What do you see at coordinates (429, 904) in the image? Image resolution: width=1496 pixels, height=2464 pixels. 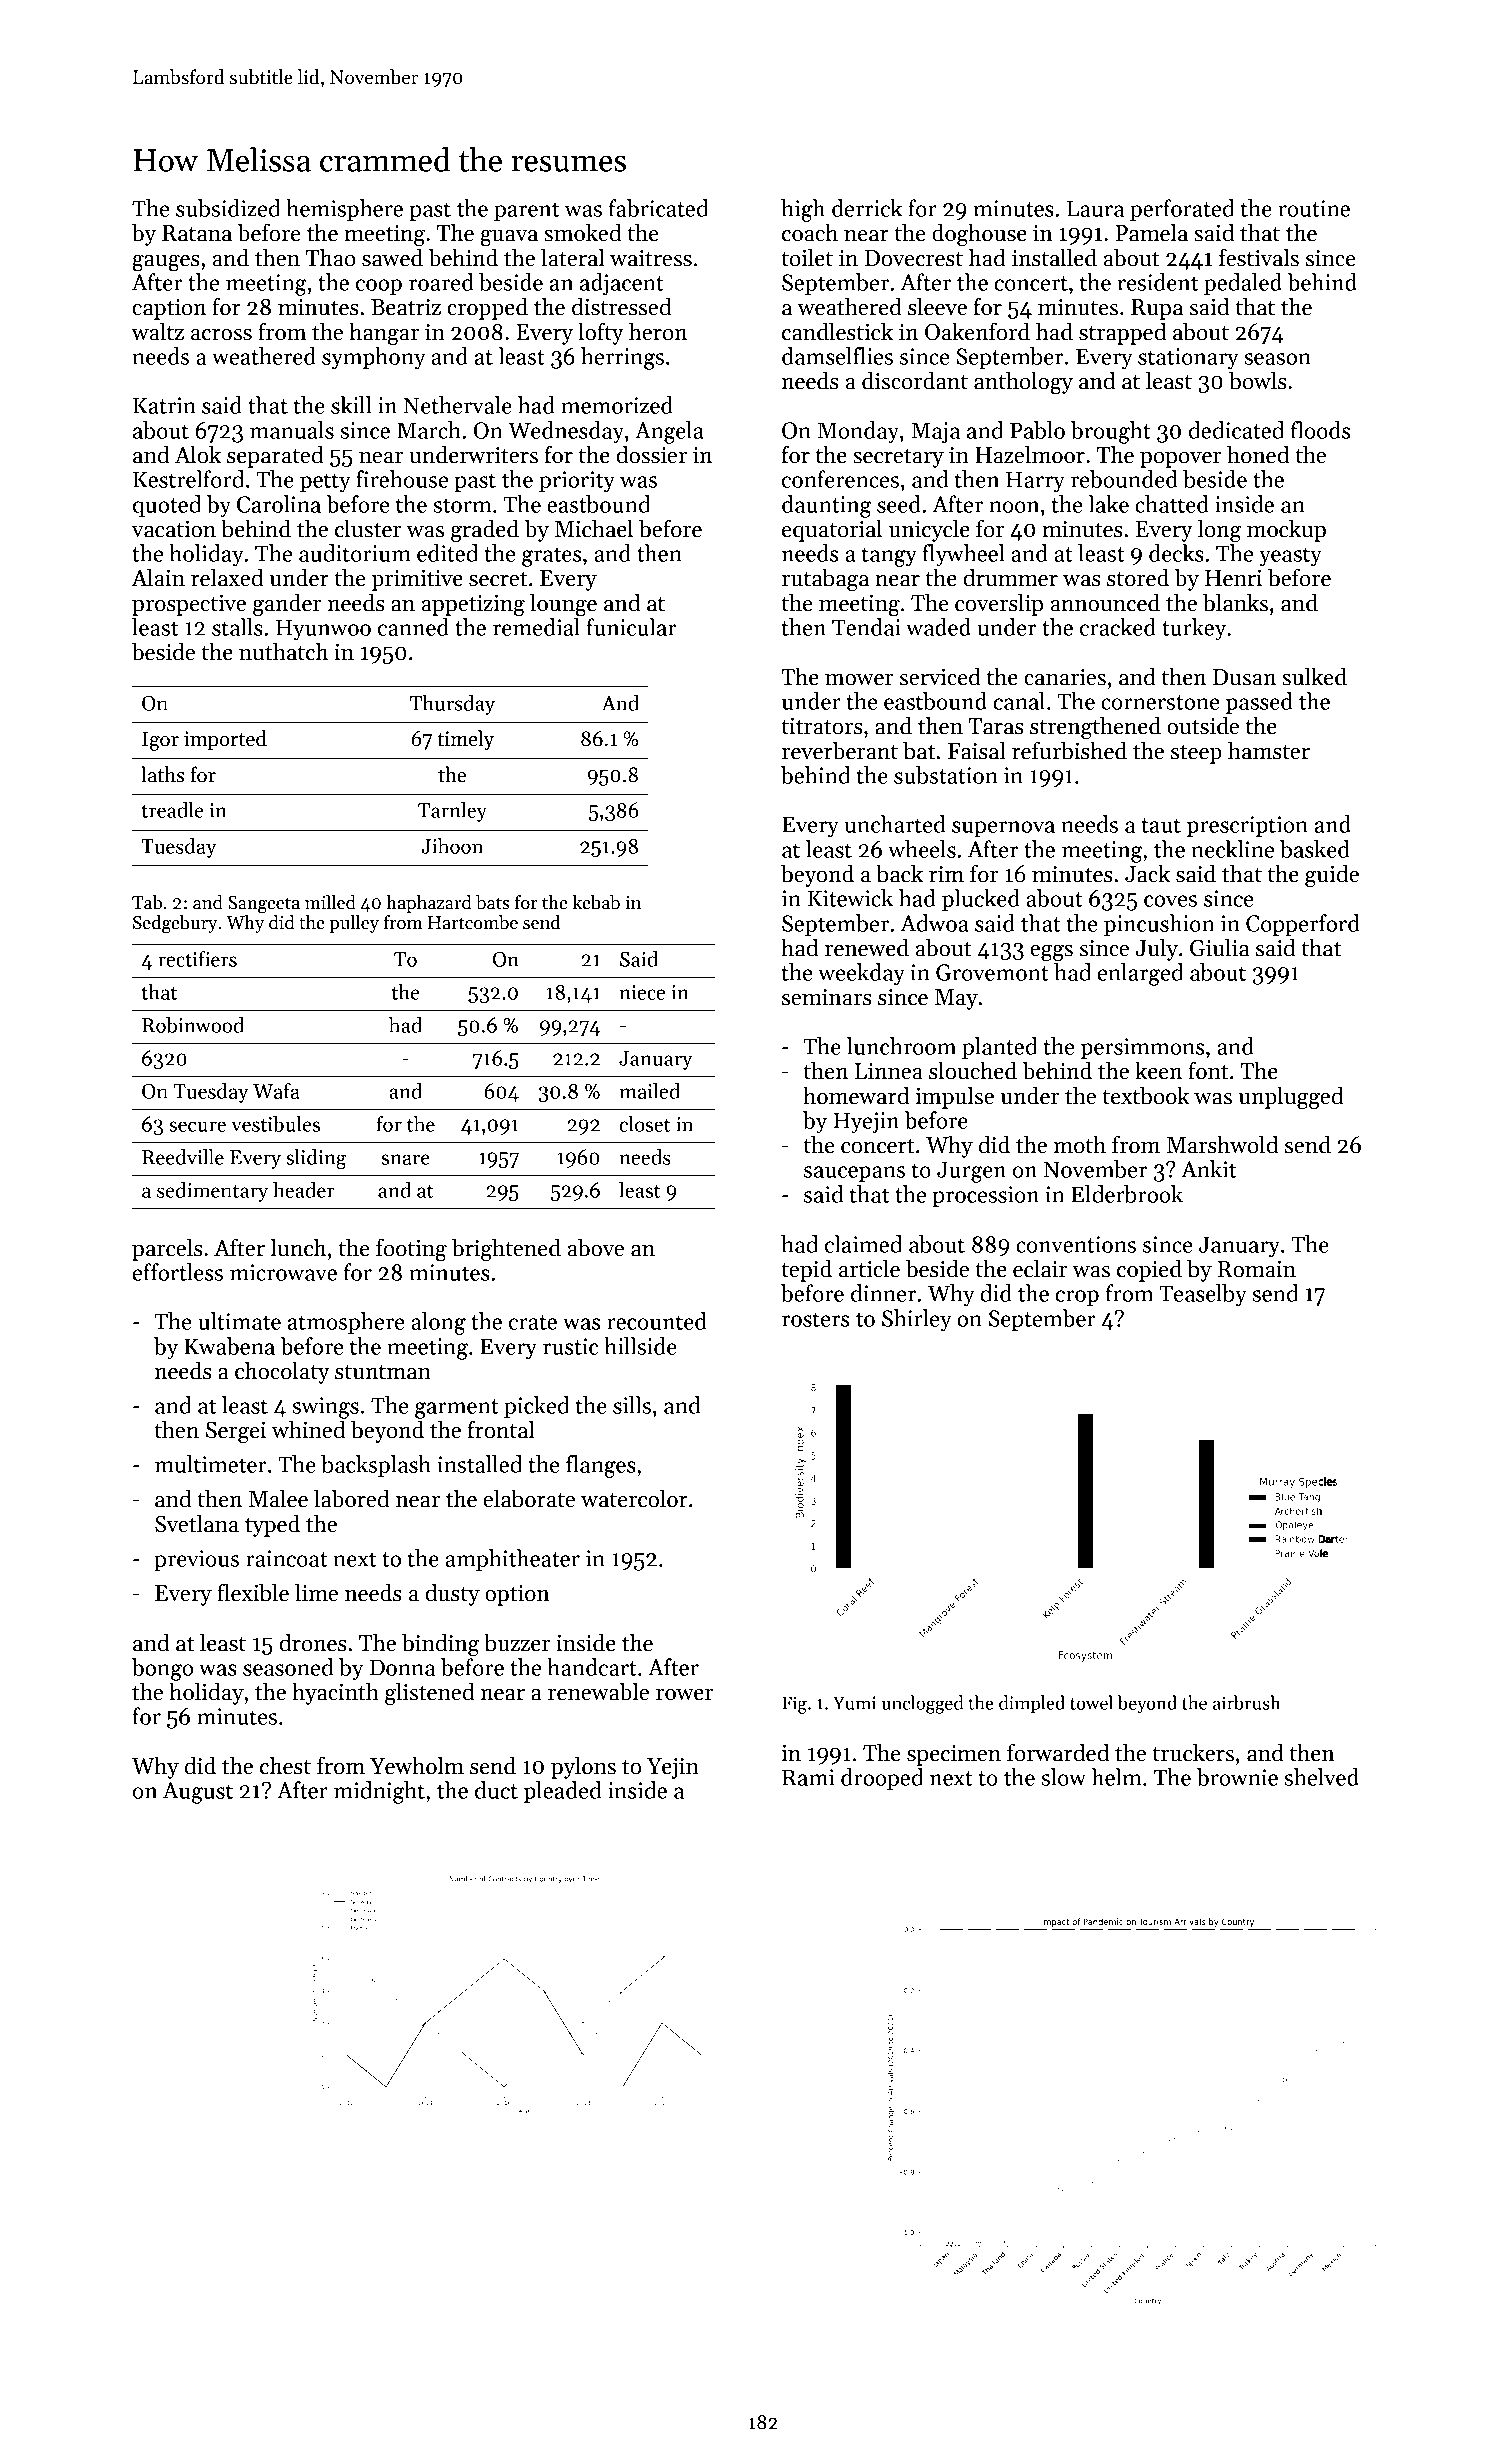 I see `haphazard` at bounding box center [429, 904].
